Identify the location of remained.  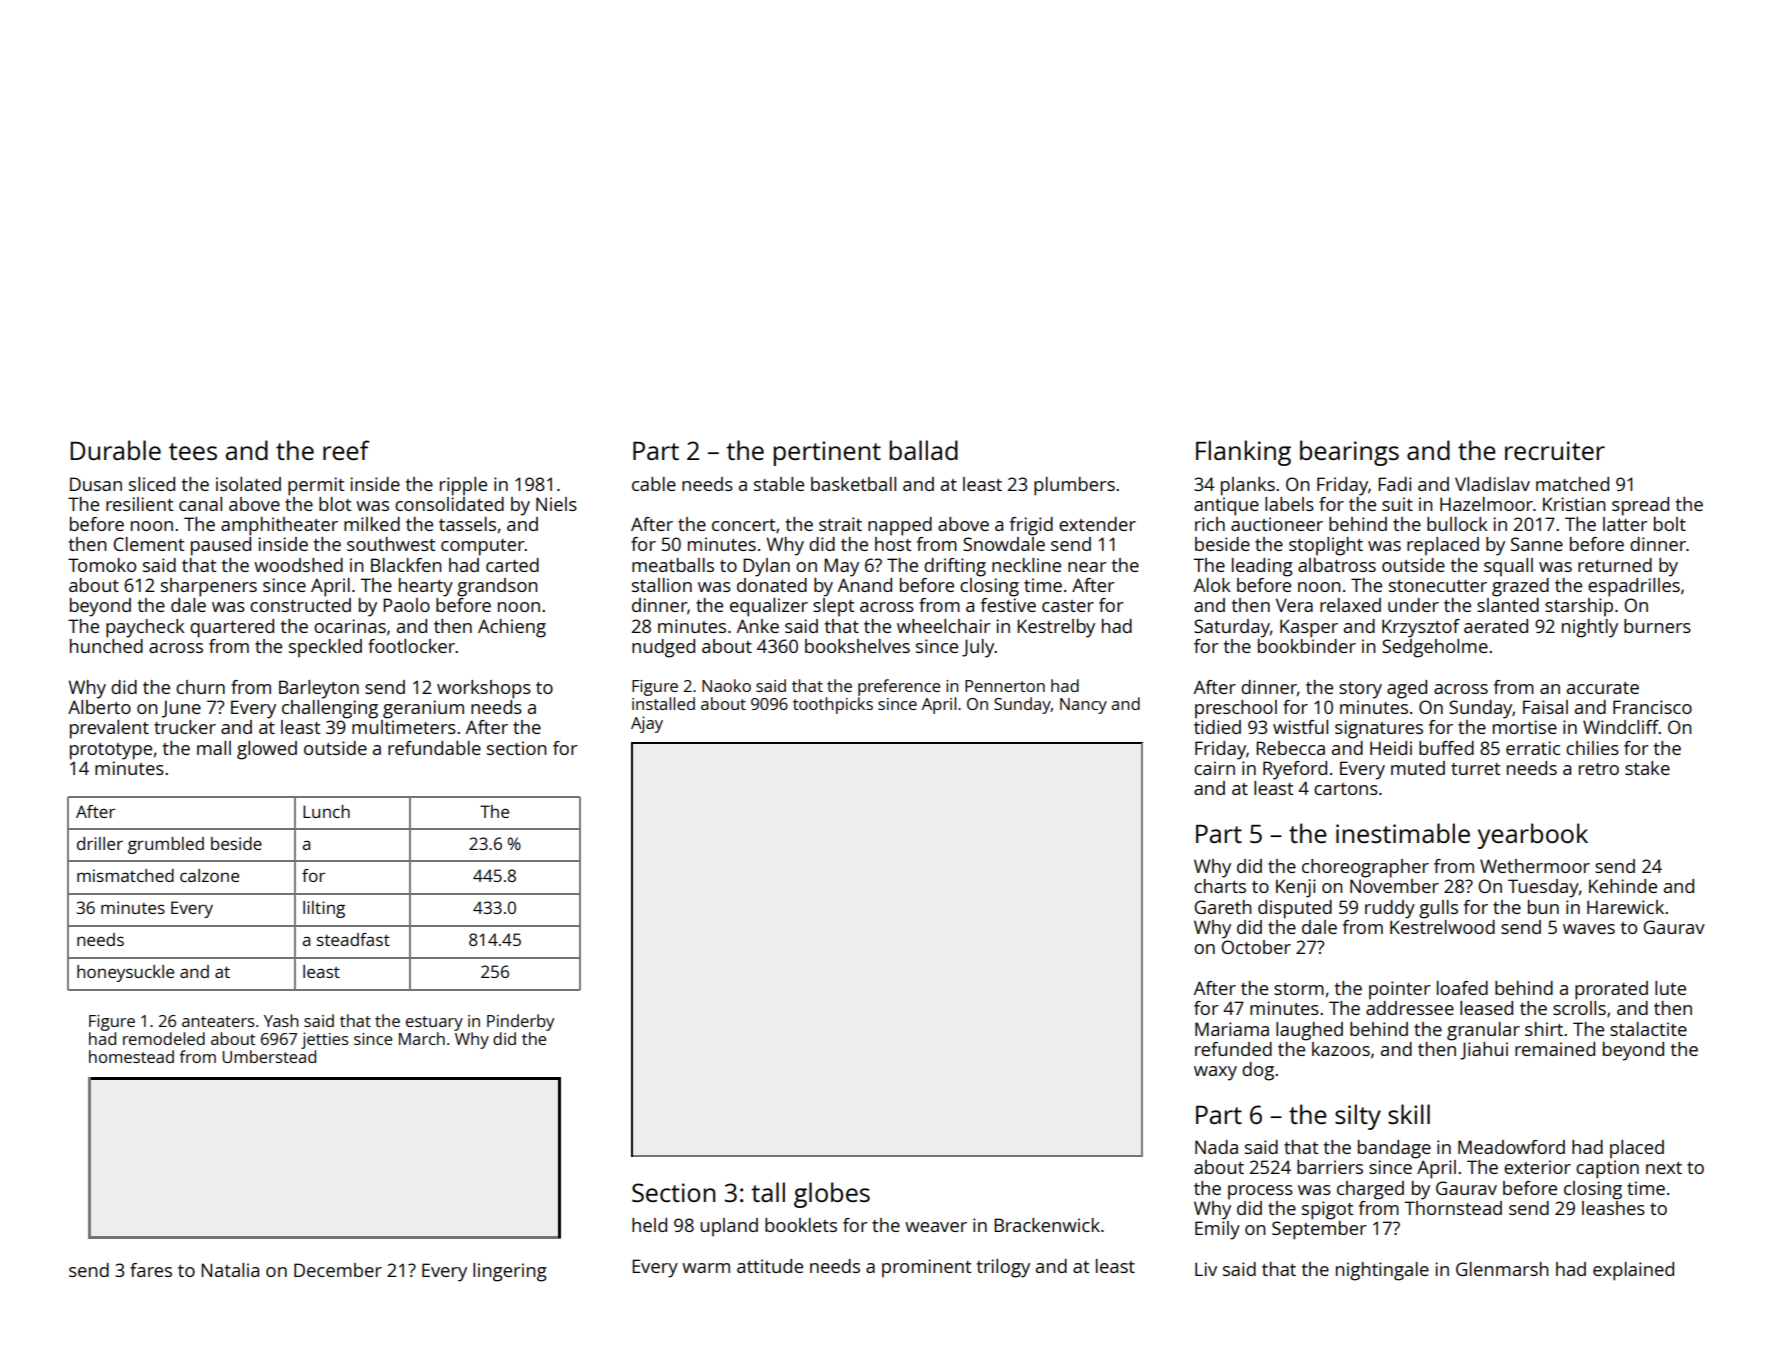
(1555, 1049).
